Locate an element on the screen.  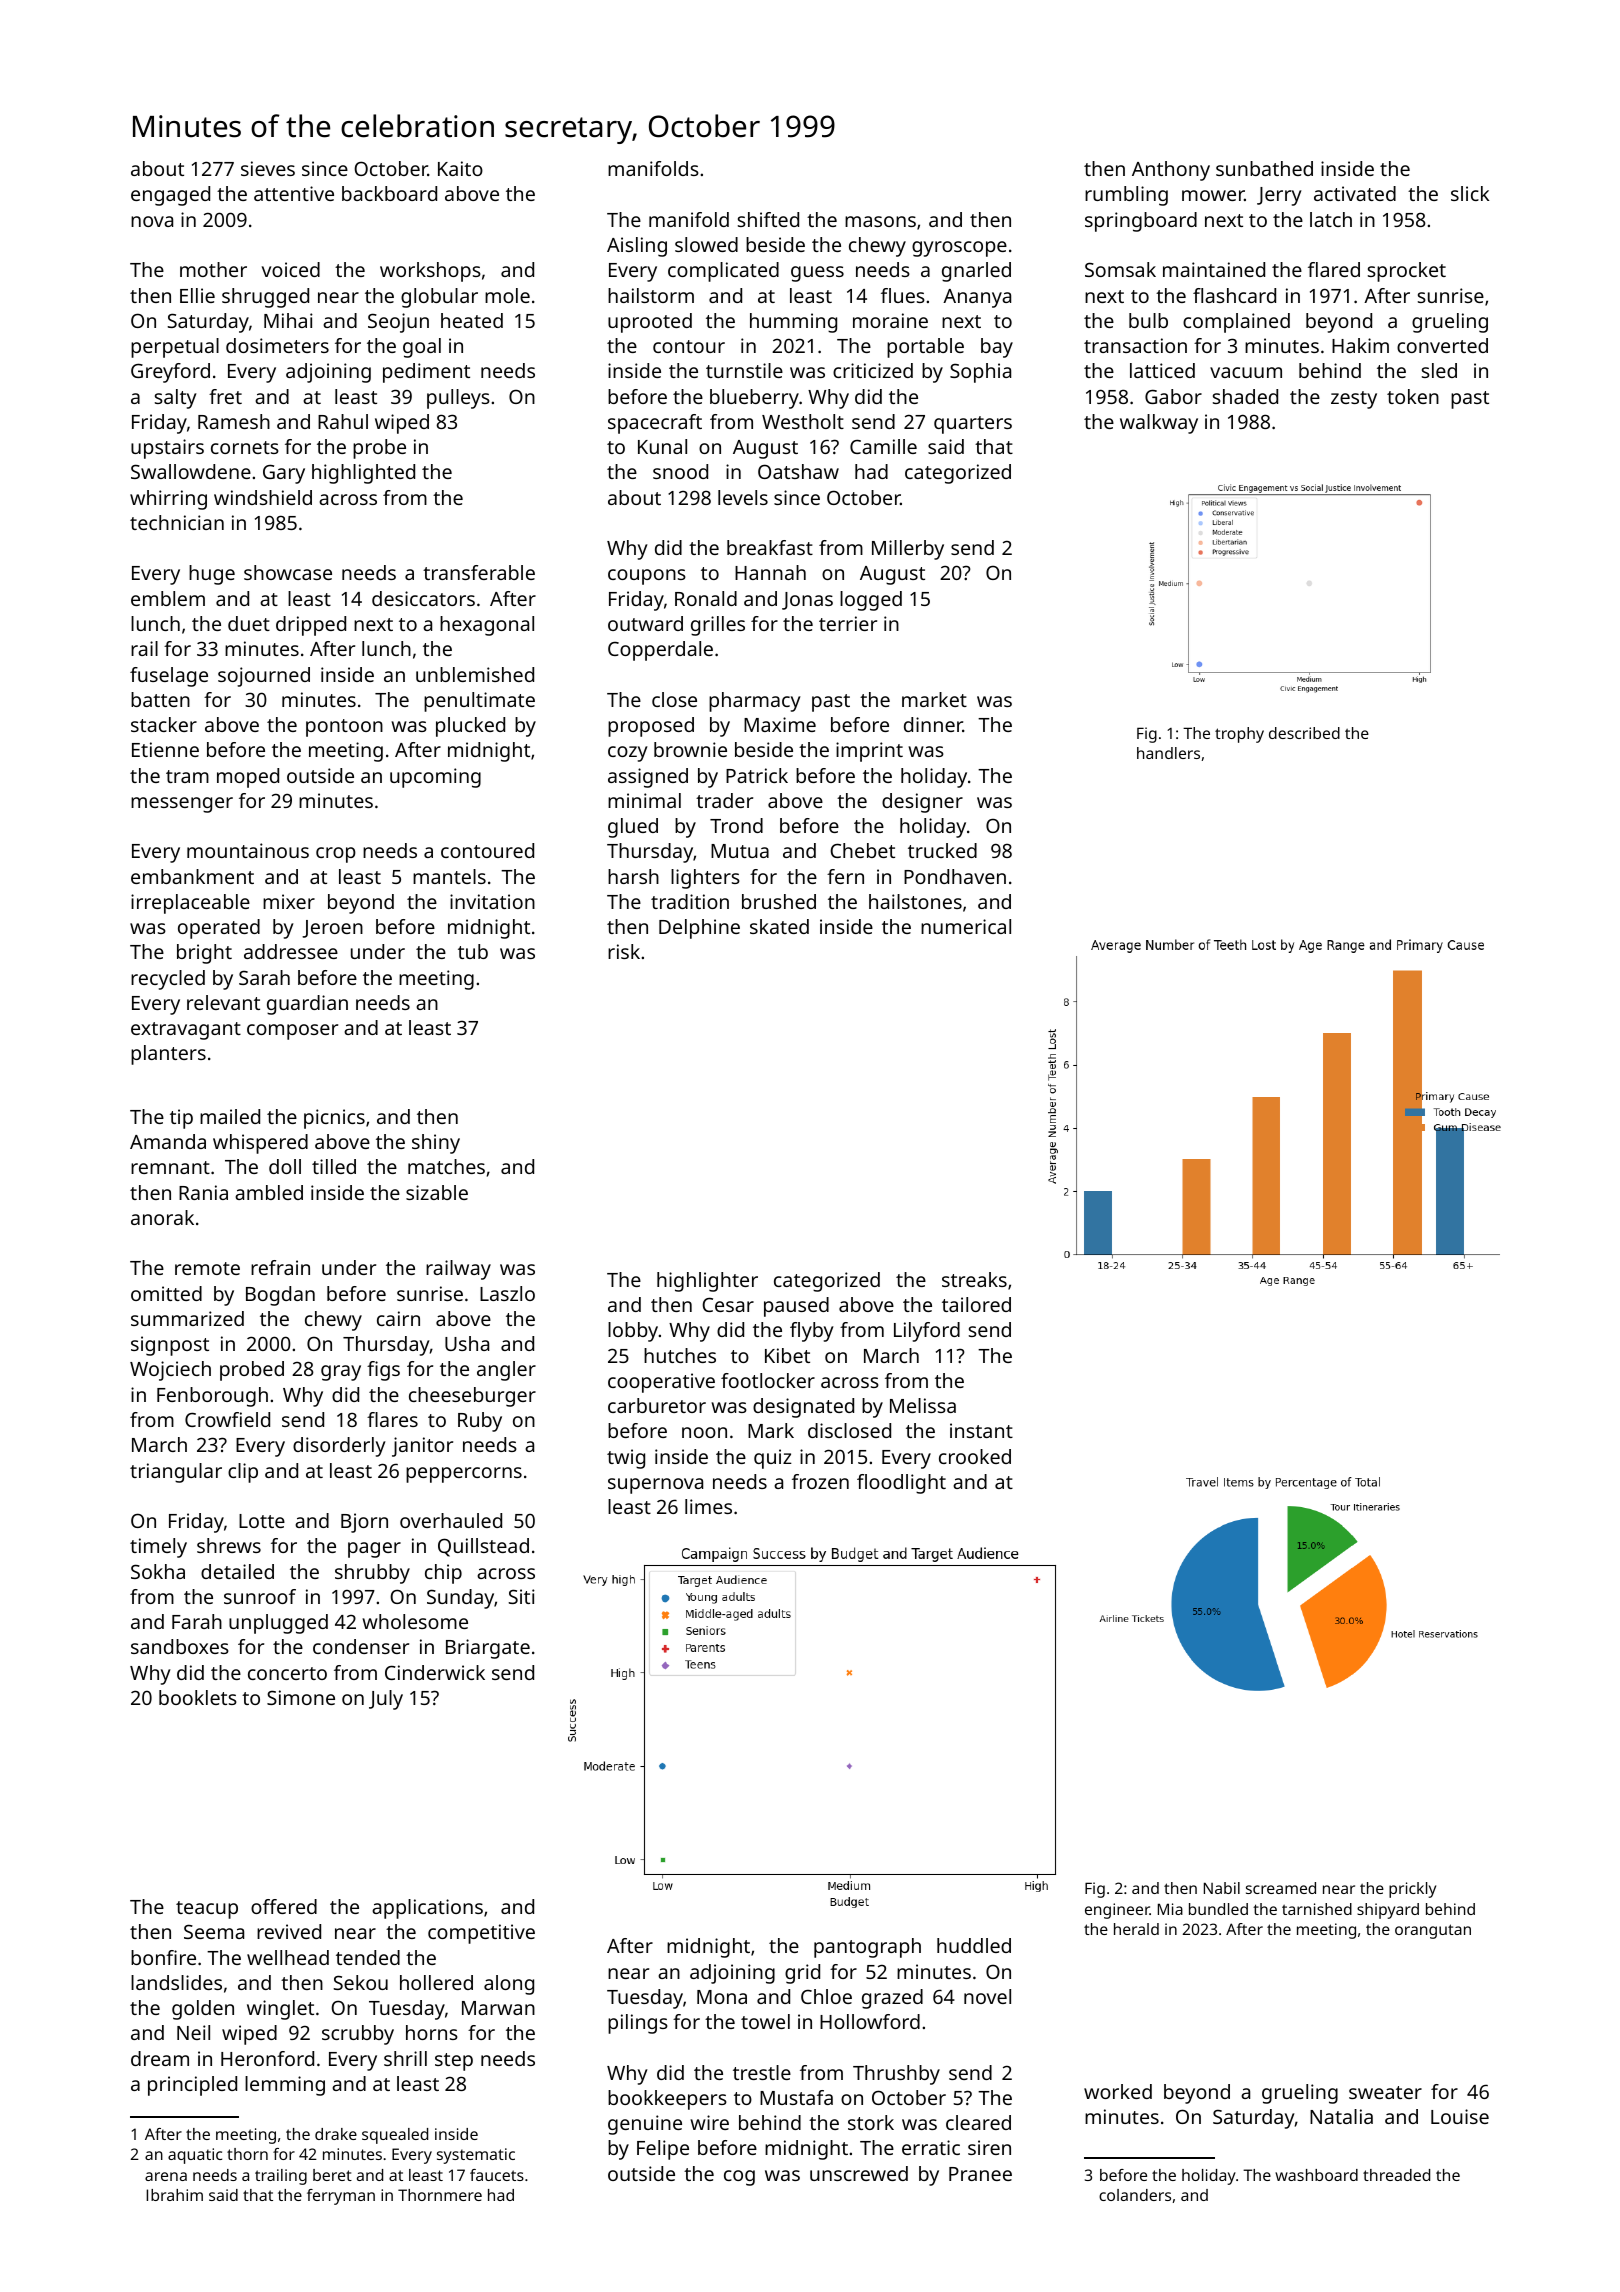
walkway is located at coordinates (1159, 424).
